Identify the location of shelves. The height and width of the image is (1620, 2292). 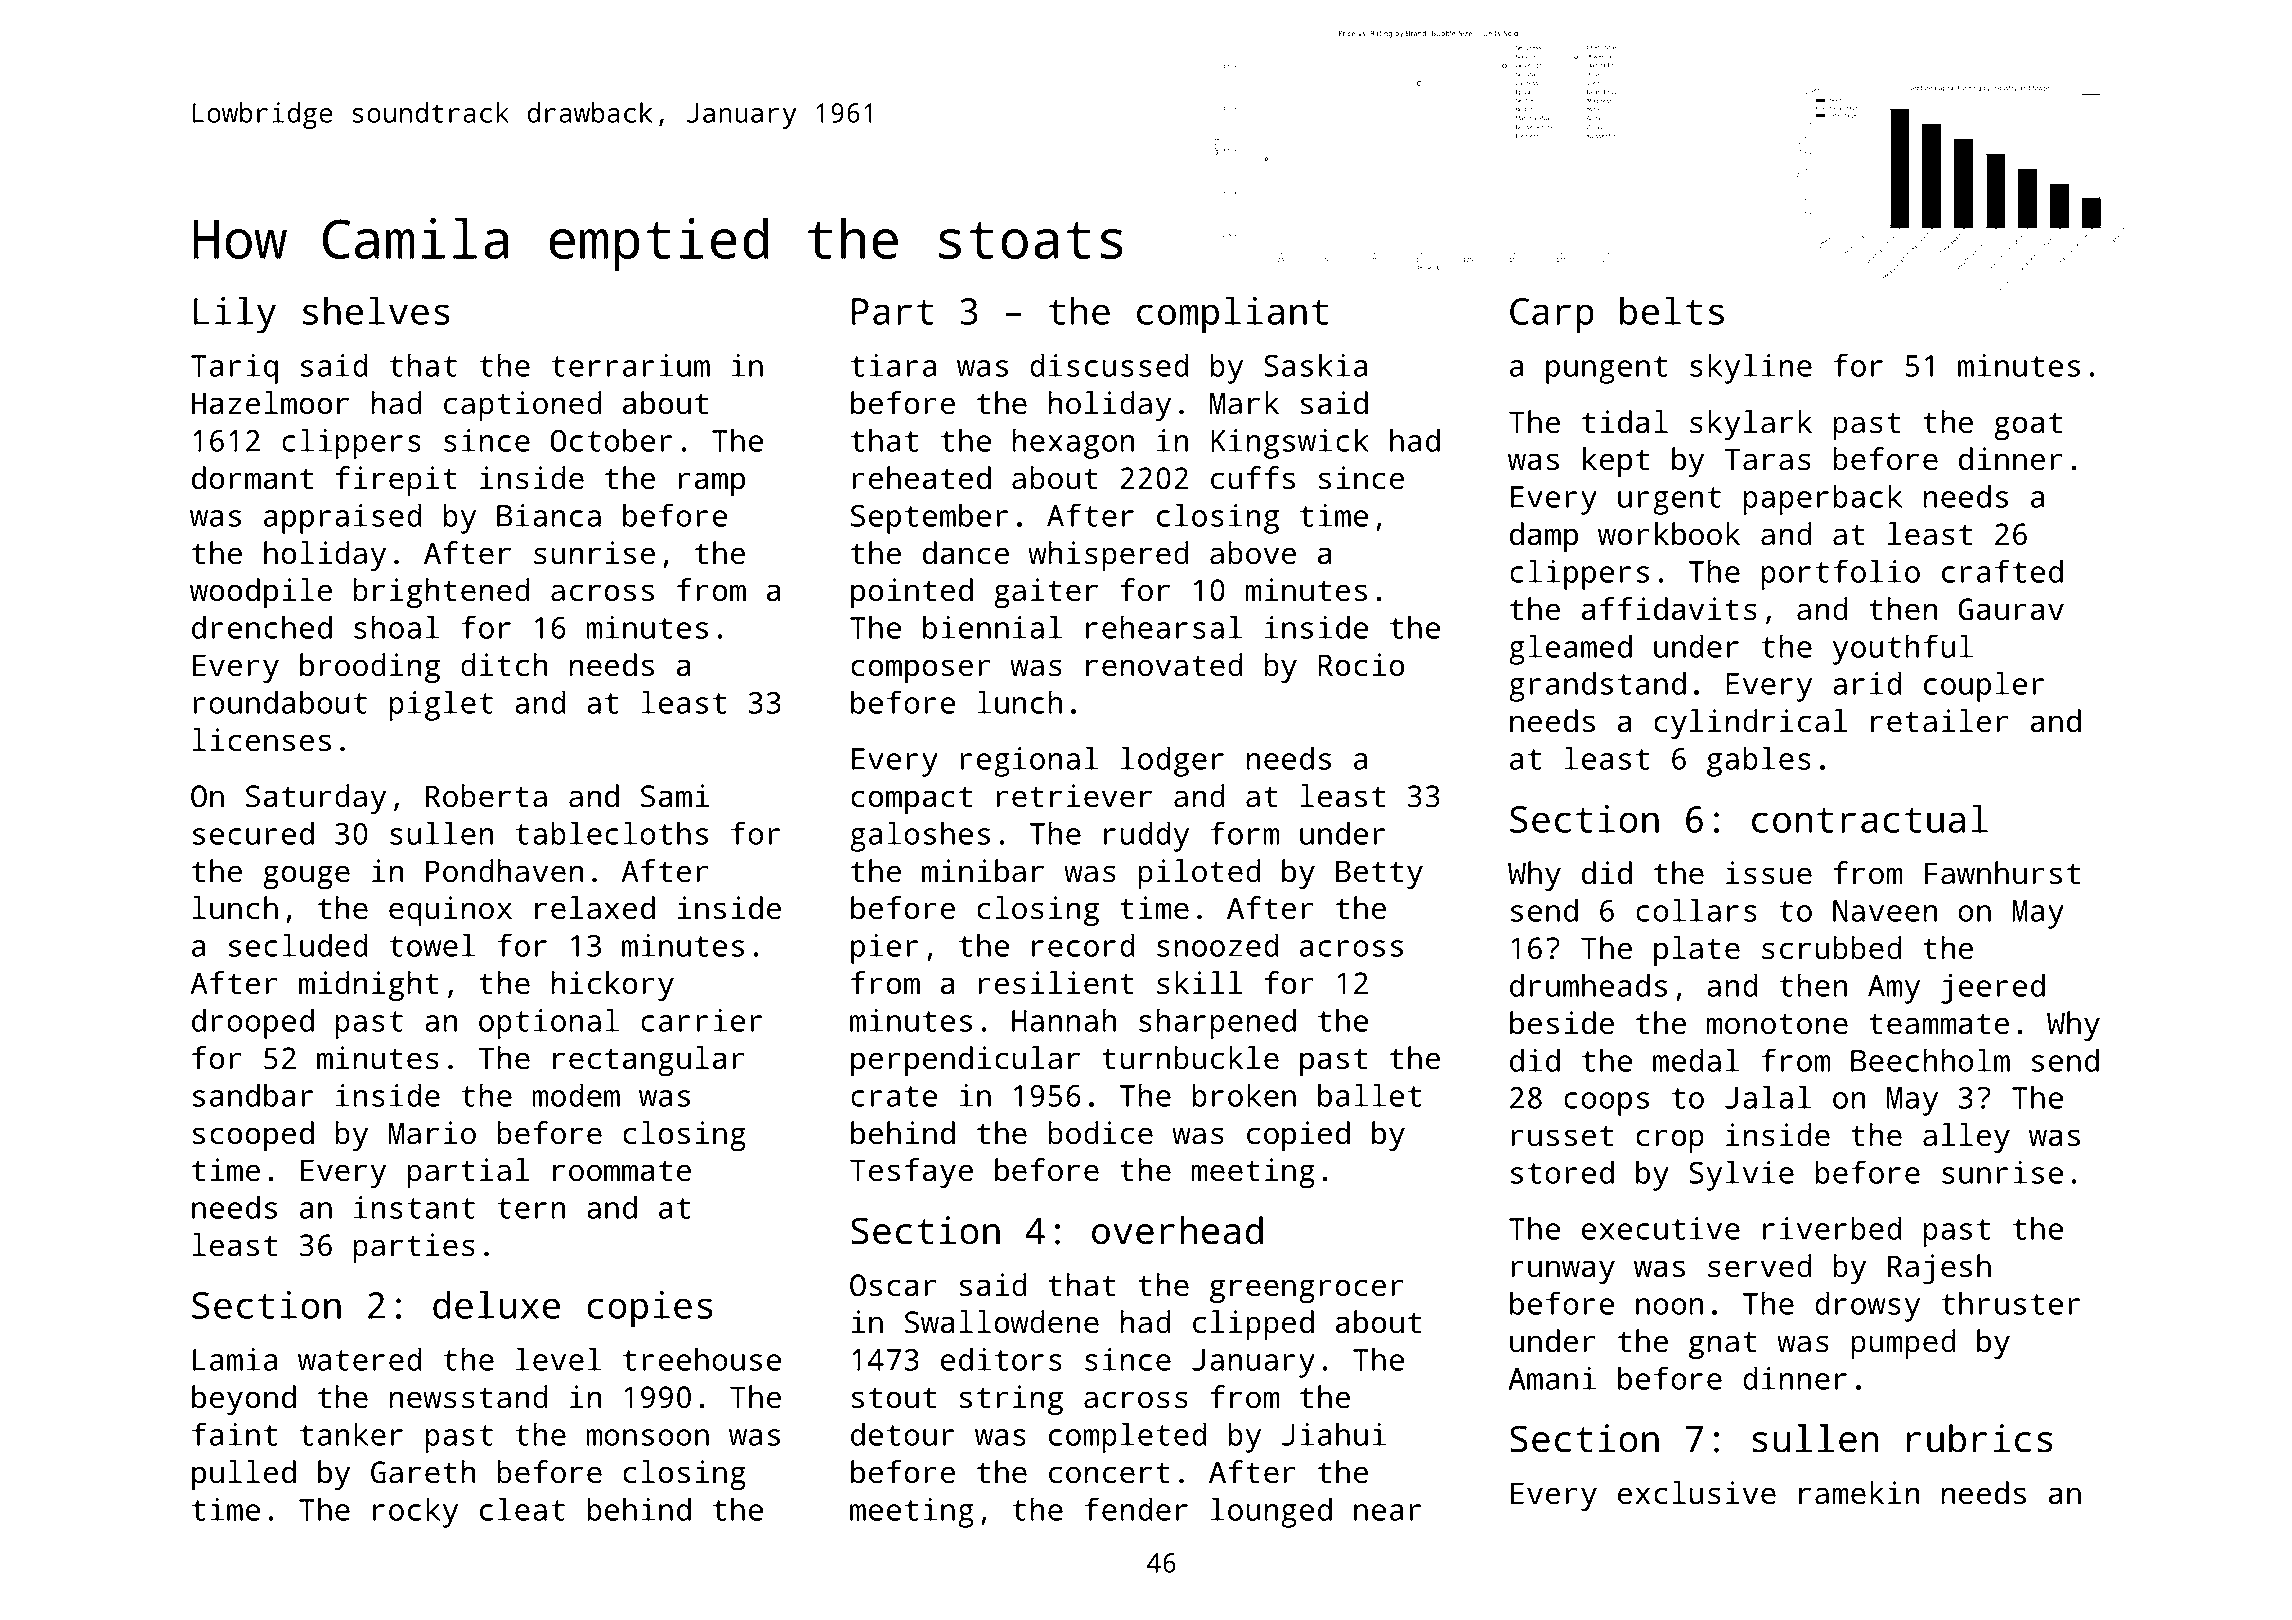
(376, 310).
